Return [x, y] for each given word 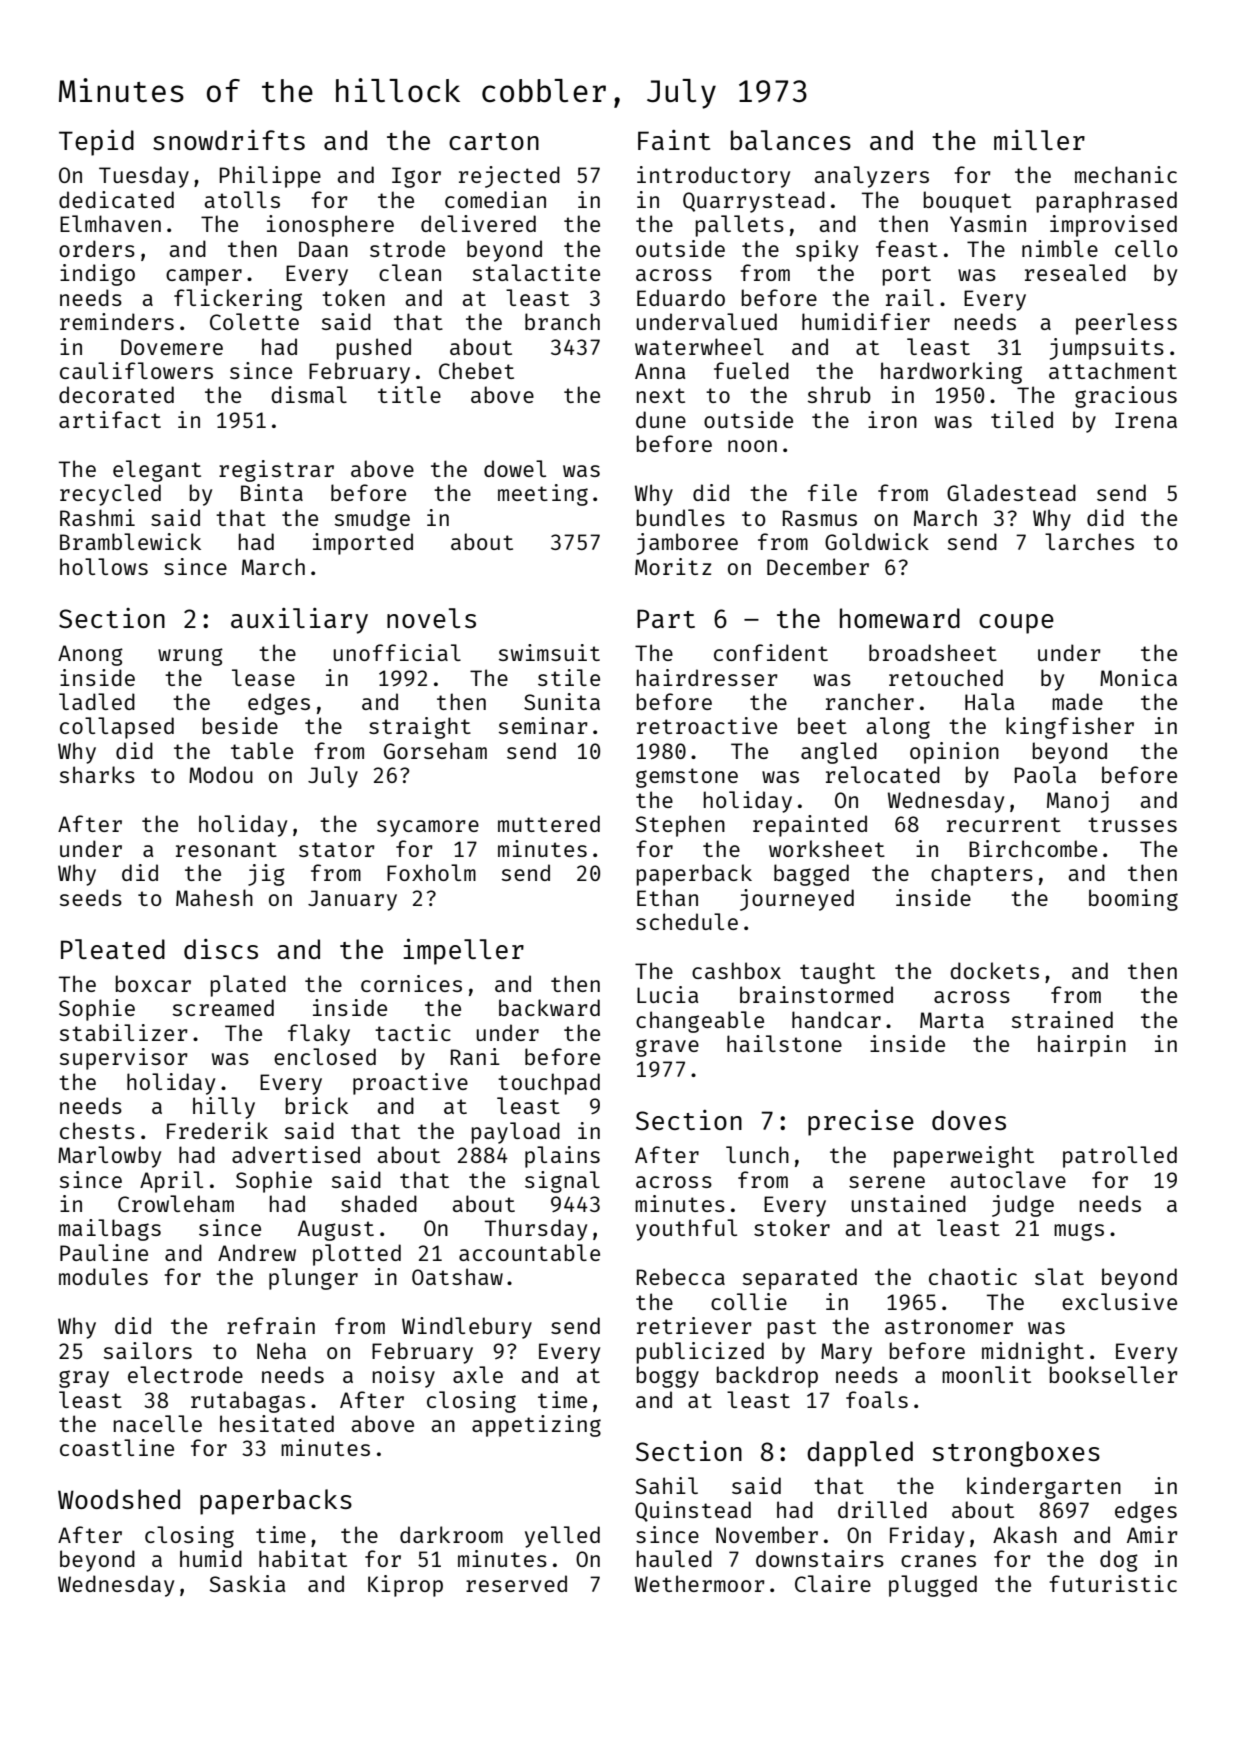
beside [240, 725]
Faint [674, 140]
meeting [543, 495]
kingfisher [1070, 728]
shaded [379, 1203]
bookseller [1114, 1374]
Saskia [247, 1583]
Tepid [96, 143]
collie [749, 1301]
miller [1039, 140]
